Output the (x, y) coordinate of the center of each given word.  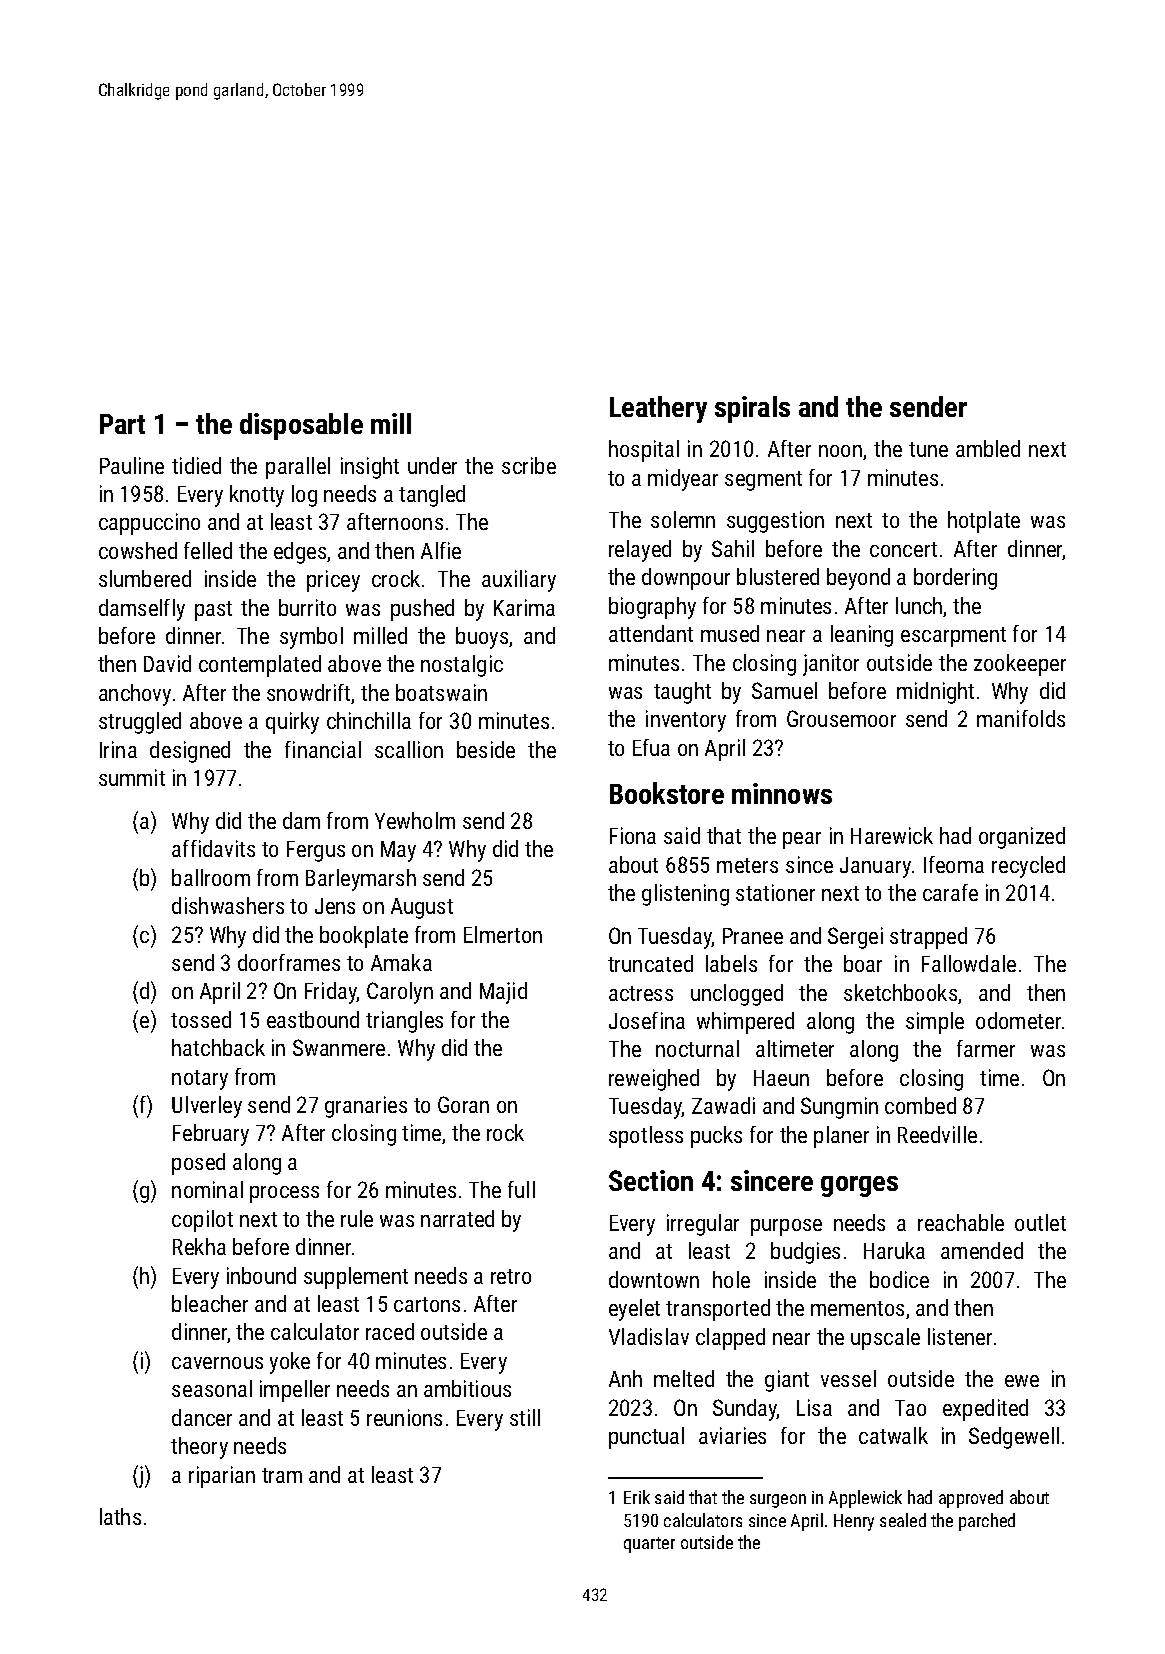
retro (511, 1276)
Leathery (658, 409)
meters (747, 865)
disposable (301, 426)
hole (731, 1279)
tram (282, 1475)
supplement (356, 1278)
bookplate (364, 937)
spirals (752, 409)
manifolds (1021, 718)
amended (982, 1250)
